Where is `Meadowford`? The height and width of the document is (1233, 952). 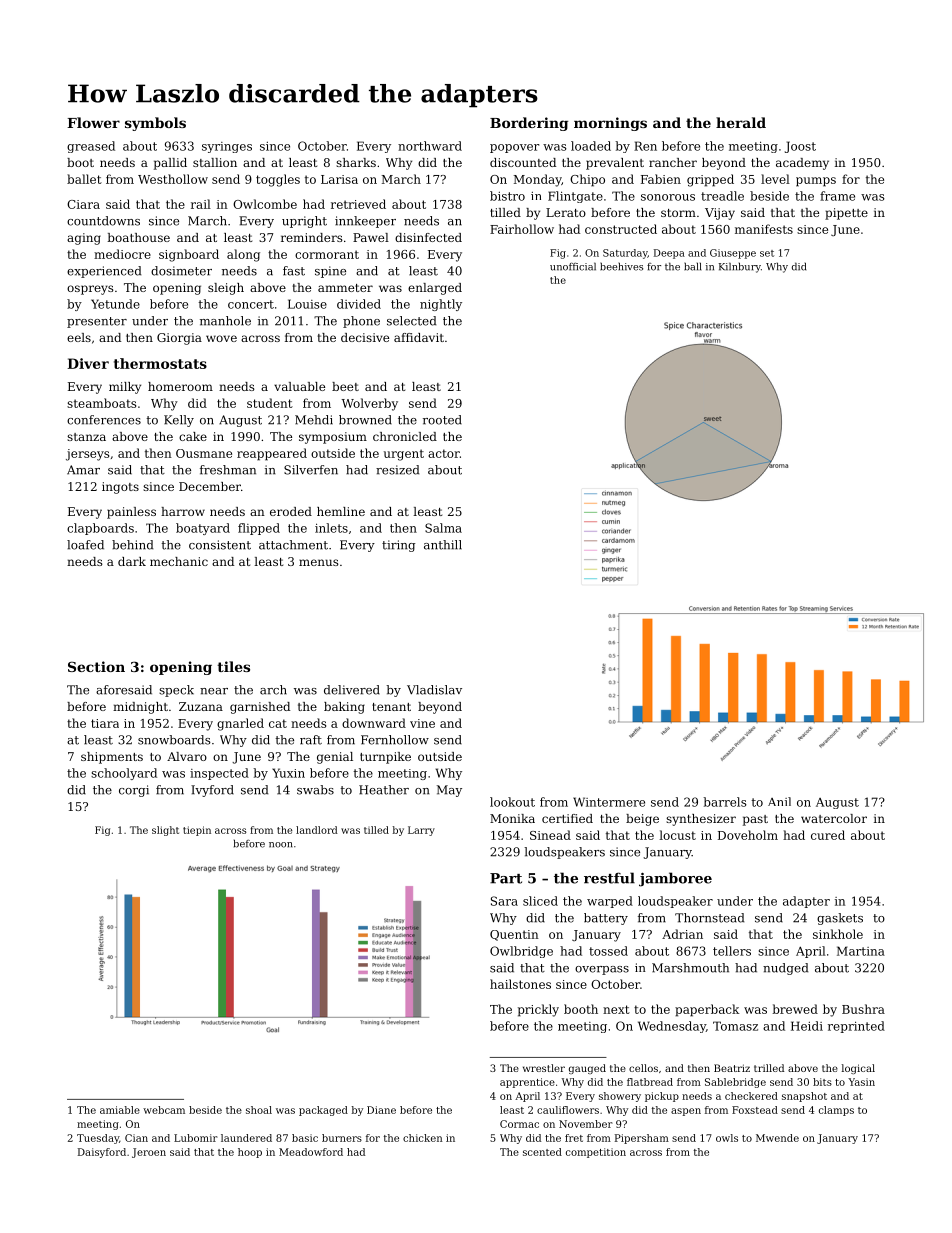
Meadowford is located at coordinates (311, 1152).
